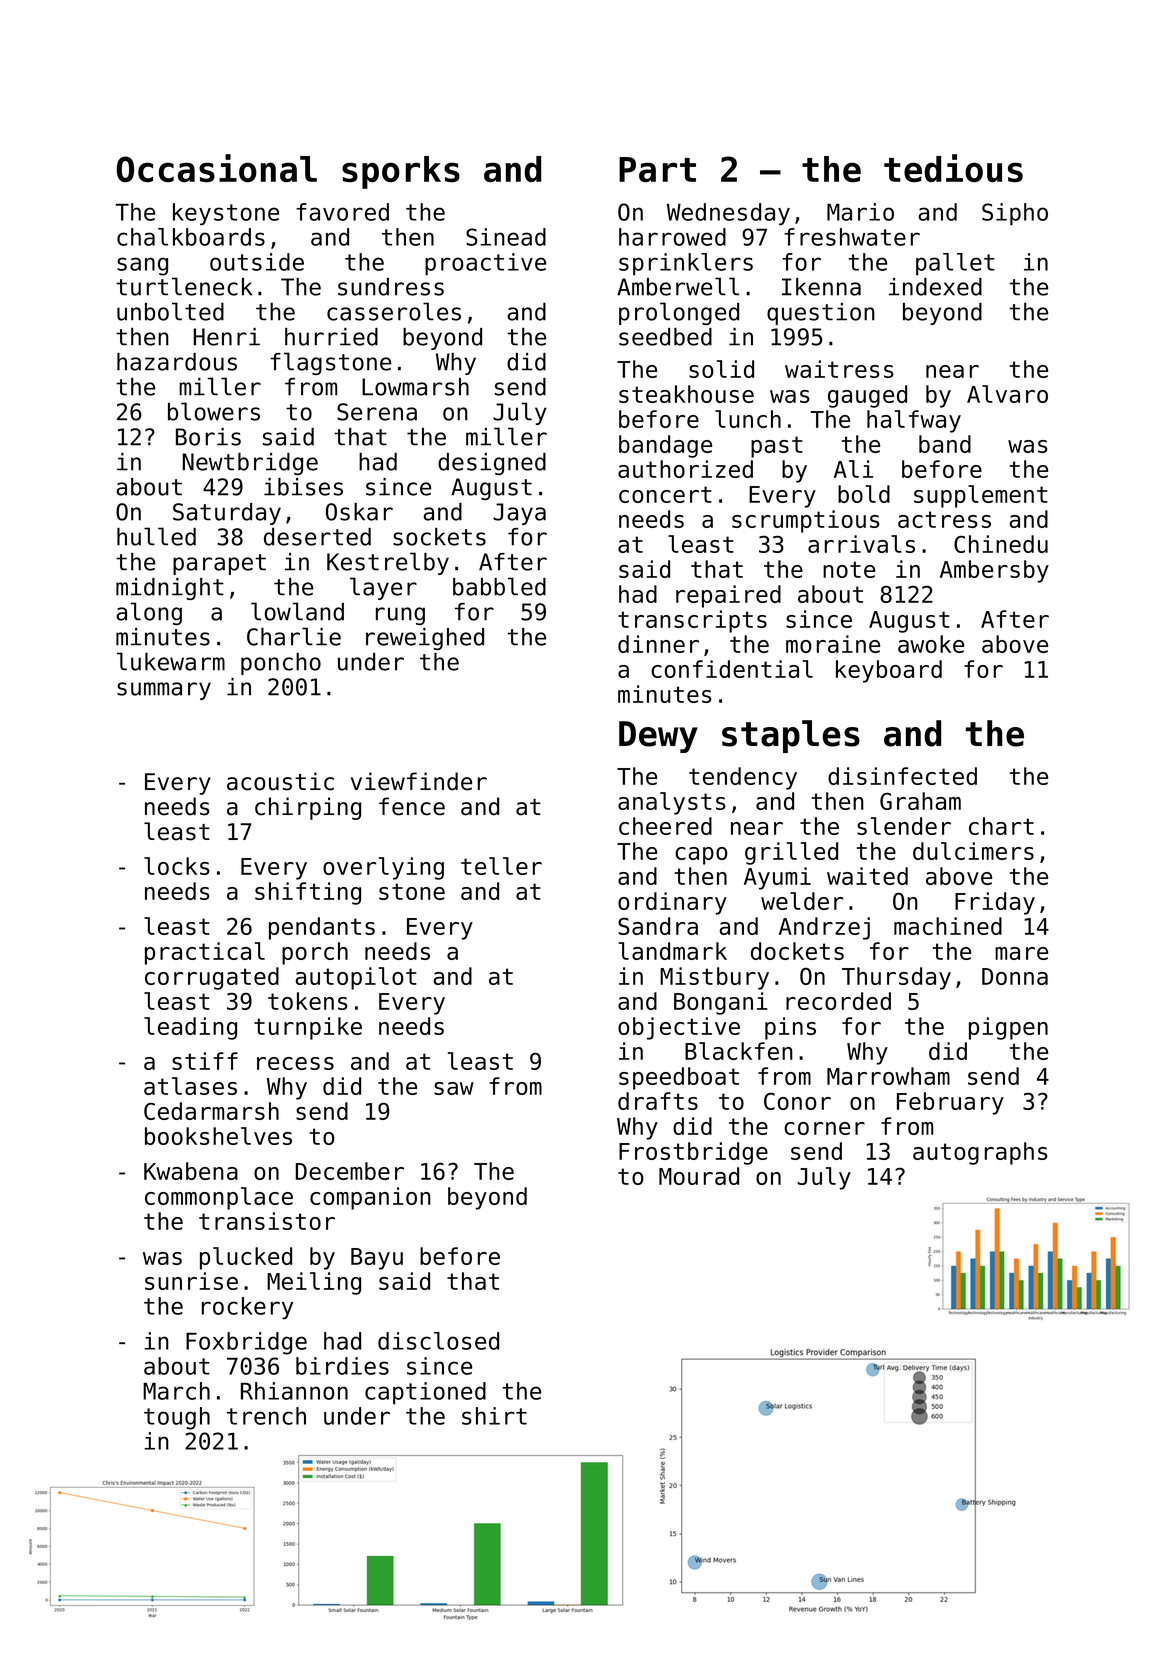  What do you see at coordinates (501, 866) in the screenshot?
I see `teller` at bounding box center [501, 866].
